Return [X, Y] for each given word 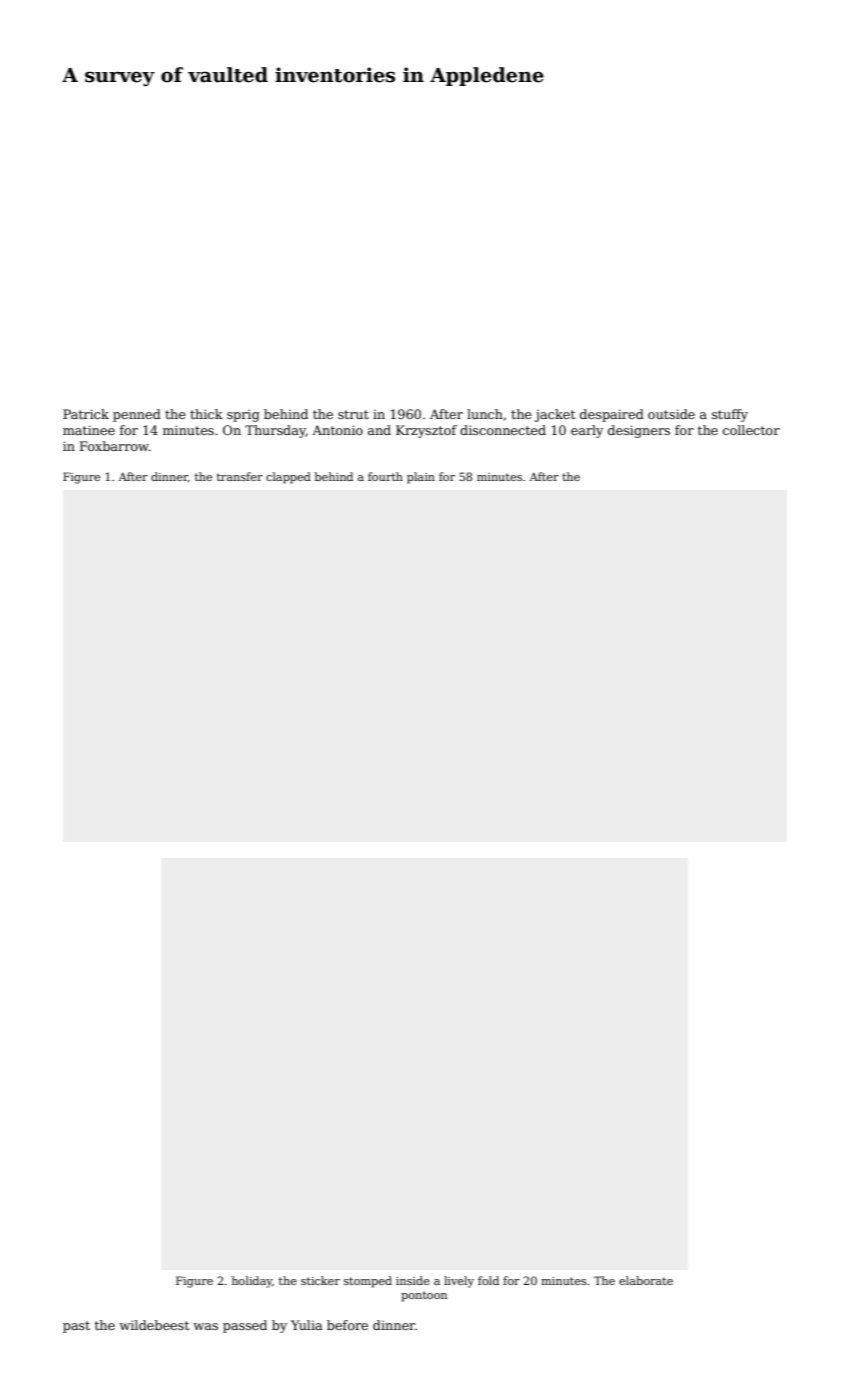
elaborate [646, 1280]
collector [751, 430]
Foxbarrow [114, 446]
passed [245, 1326]
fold [488, 1280]
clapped [288, 478]
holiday [252, 1282]
